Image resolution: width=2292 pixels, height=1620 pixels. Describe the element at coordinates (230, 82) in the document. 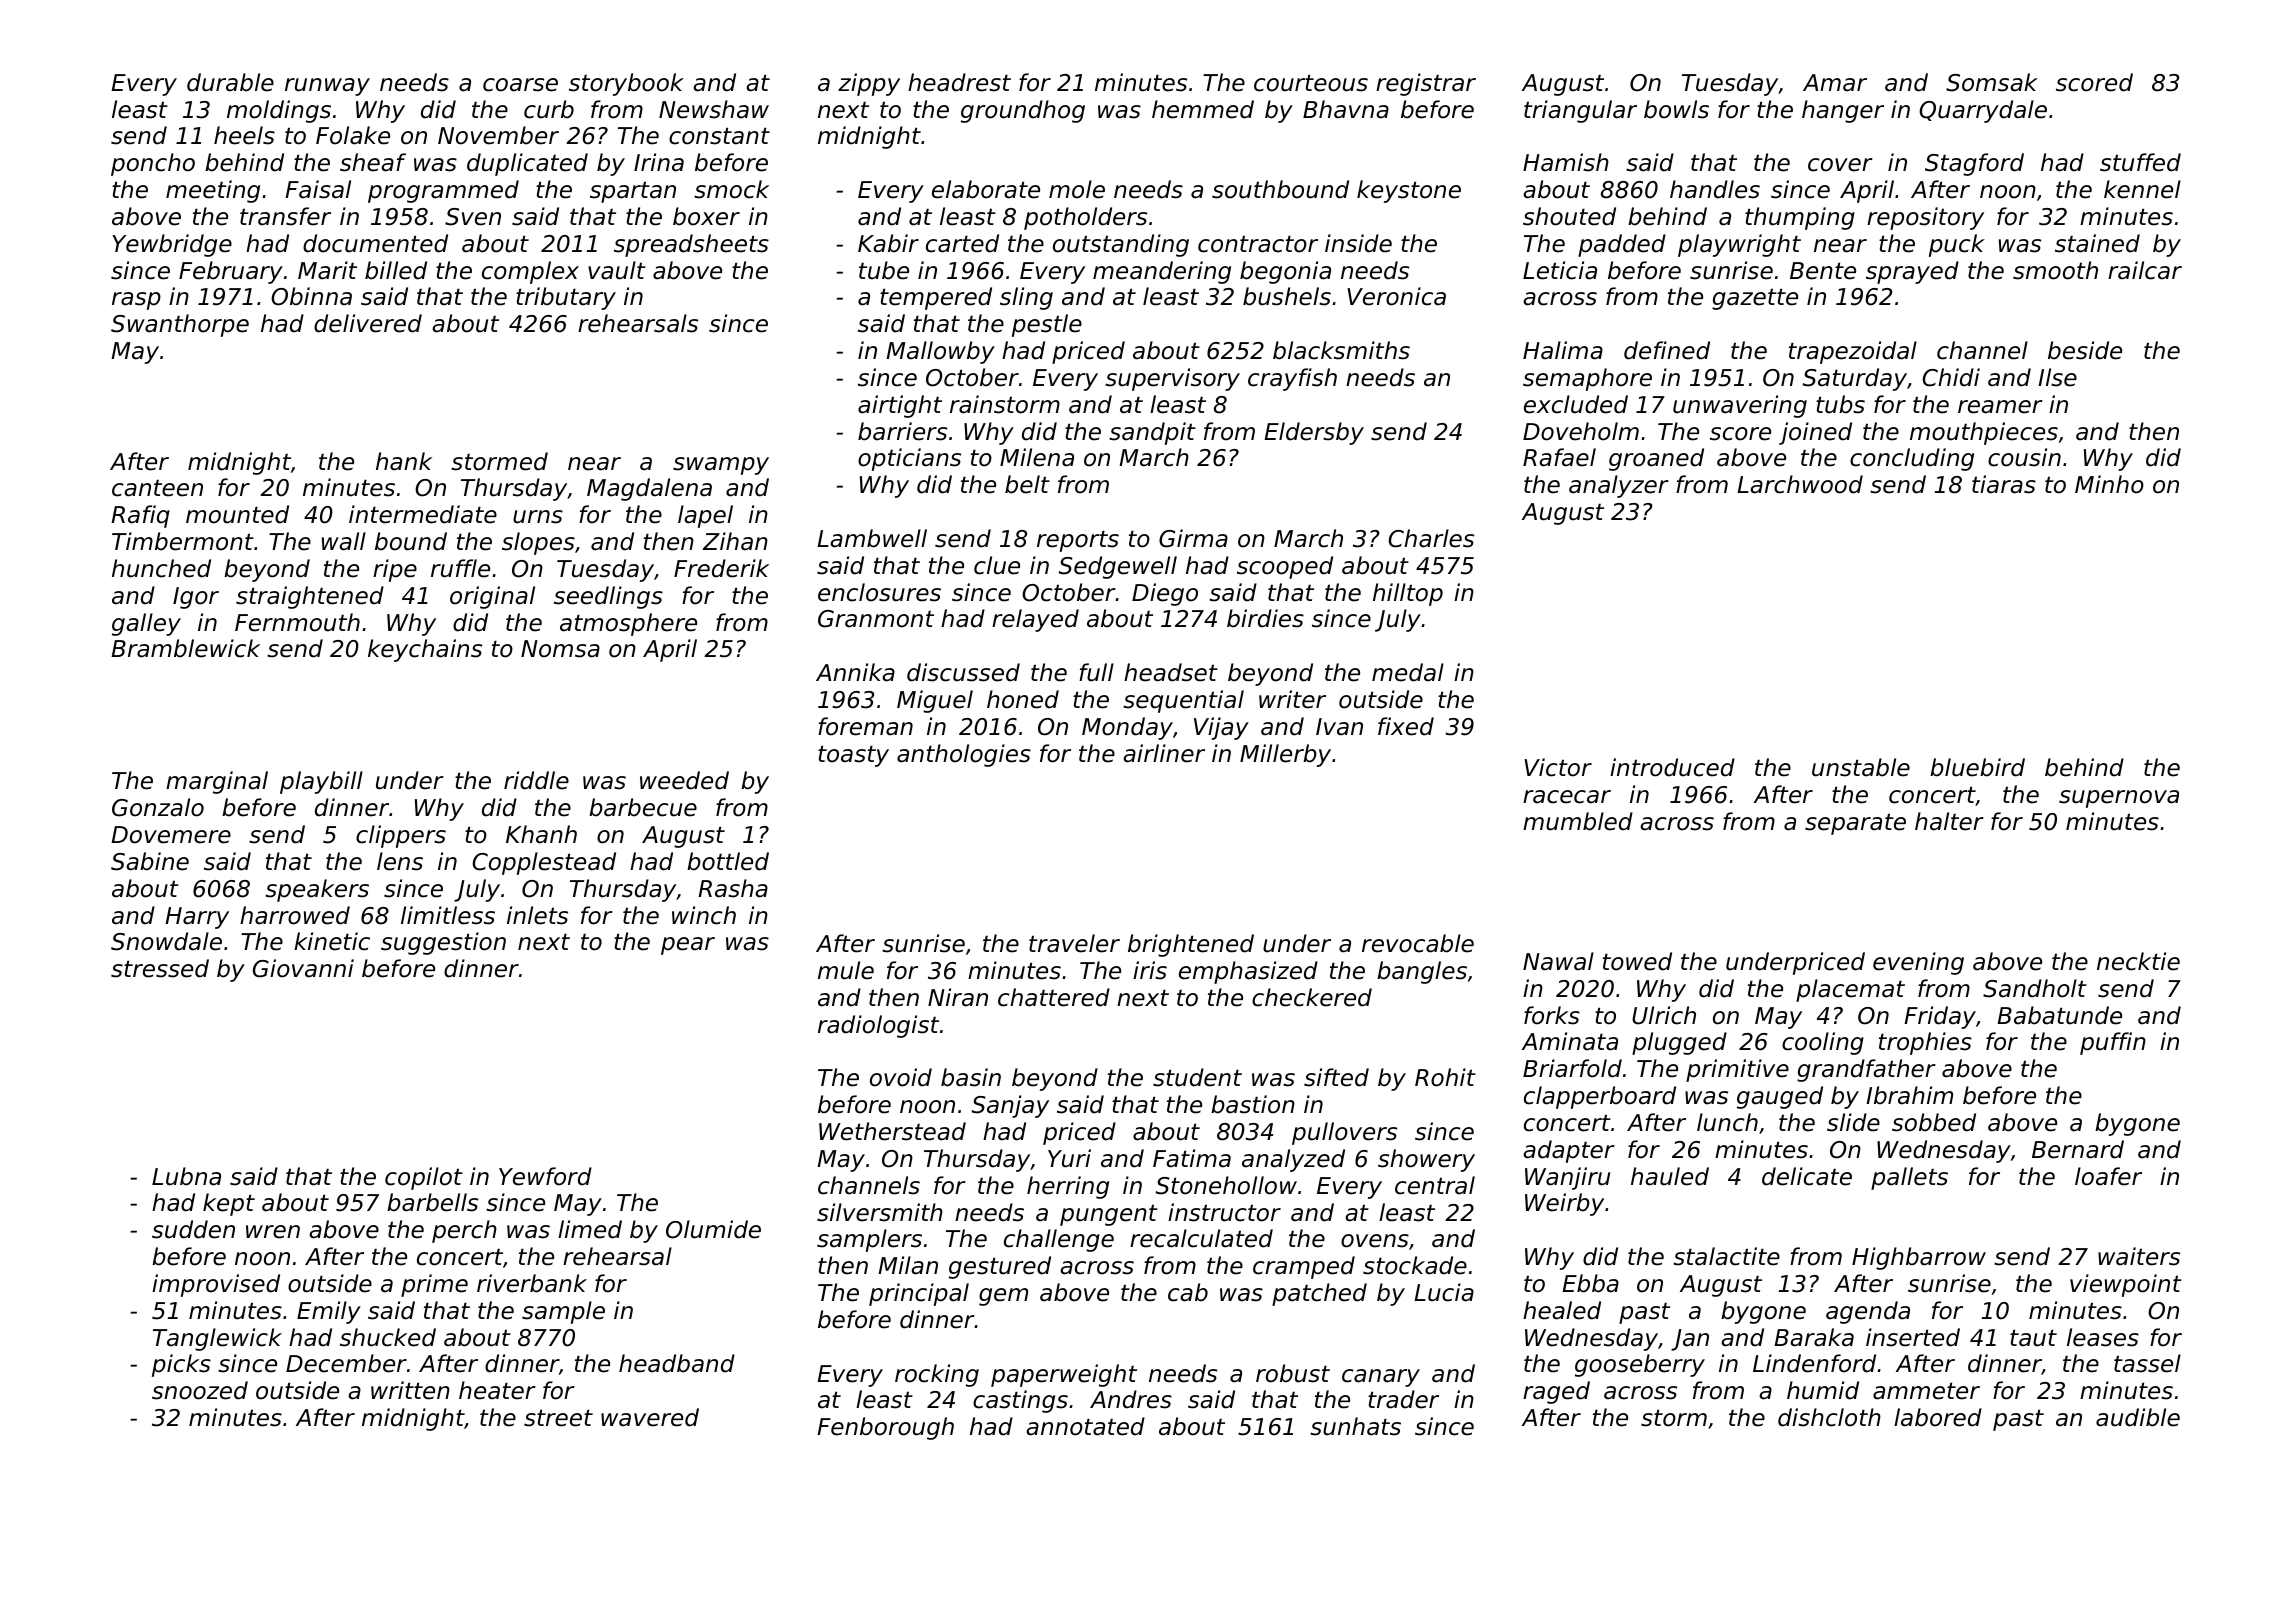

I see `durable` at that location.
